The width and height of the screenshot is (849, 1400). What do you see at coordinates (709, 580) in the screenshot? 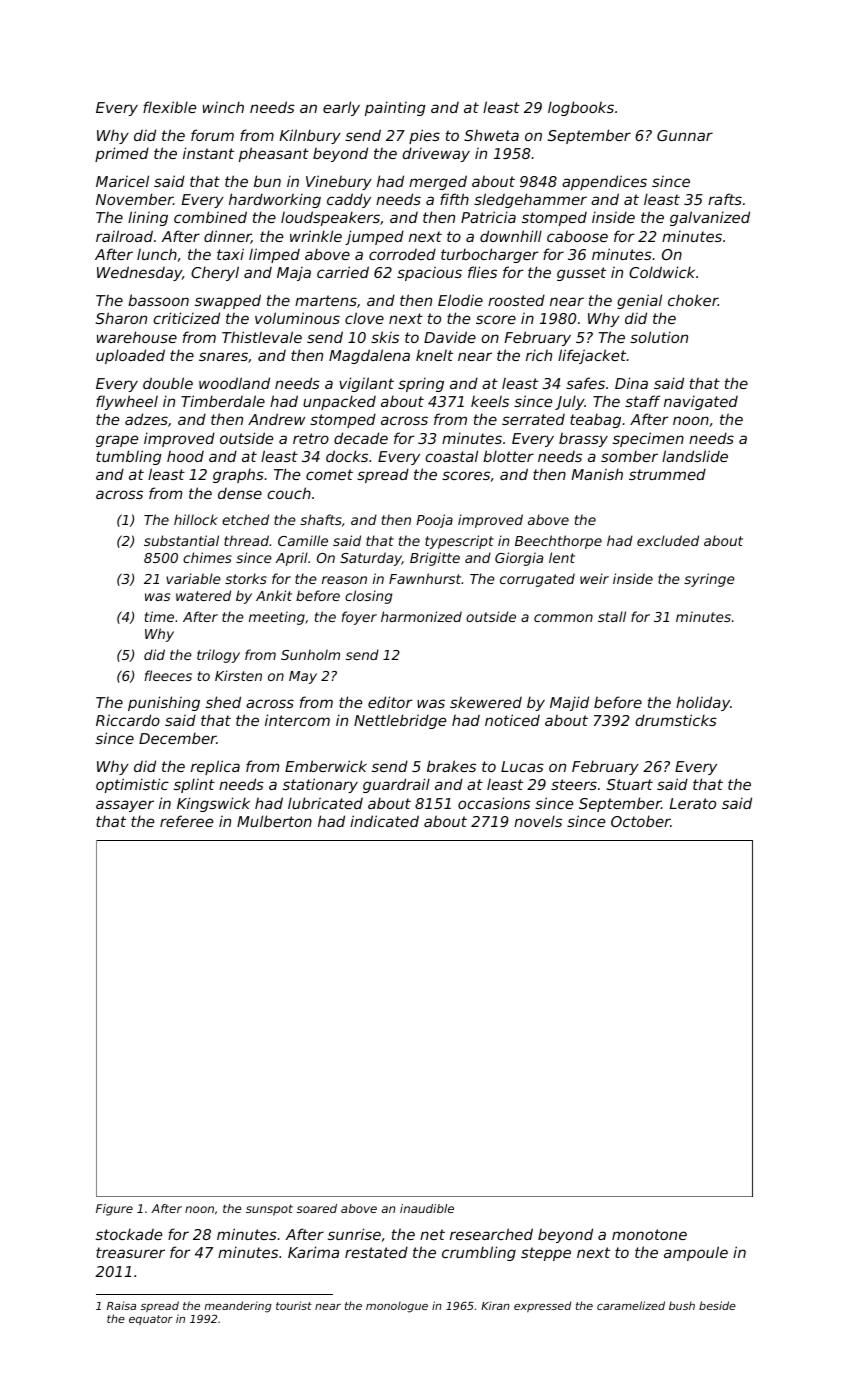
I see `syringe` at bounding box center [709, 580].
